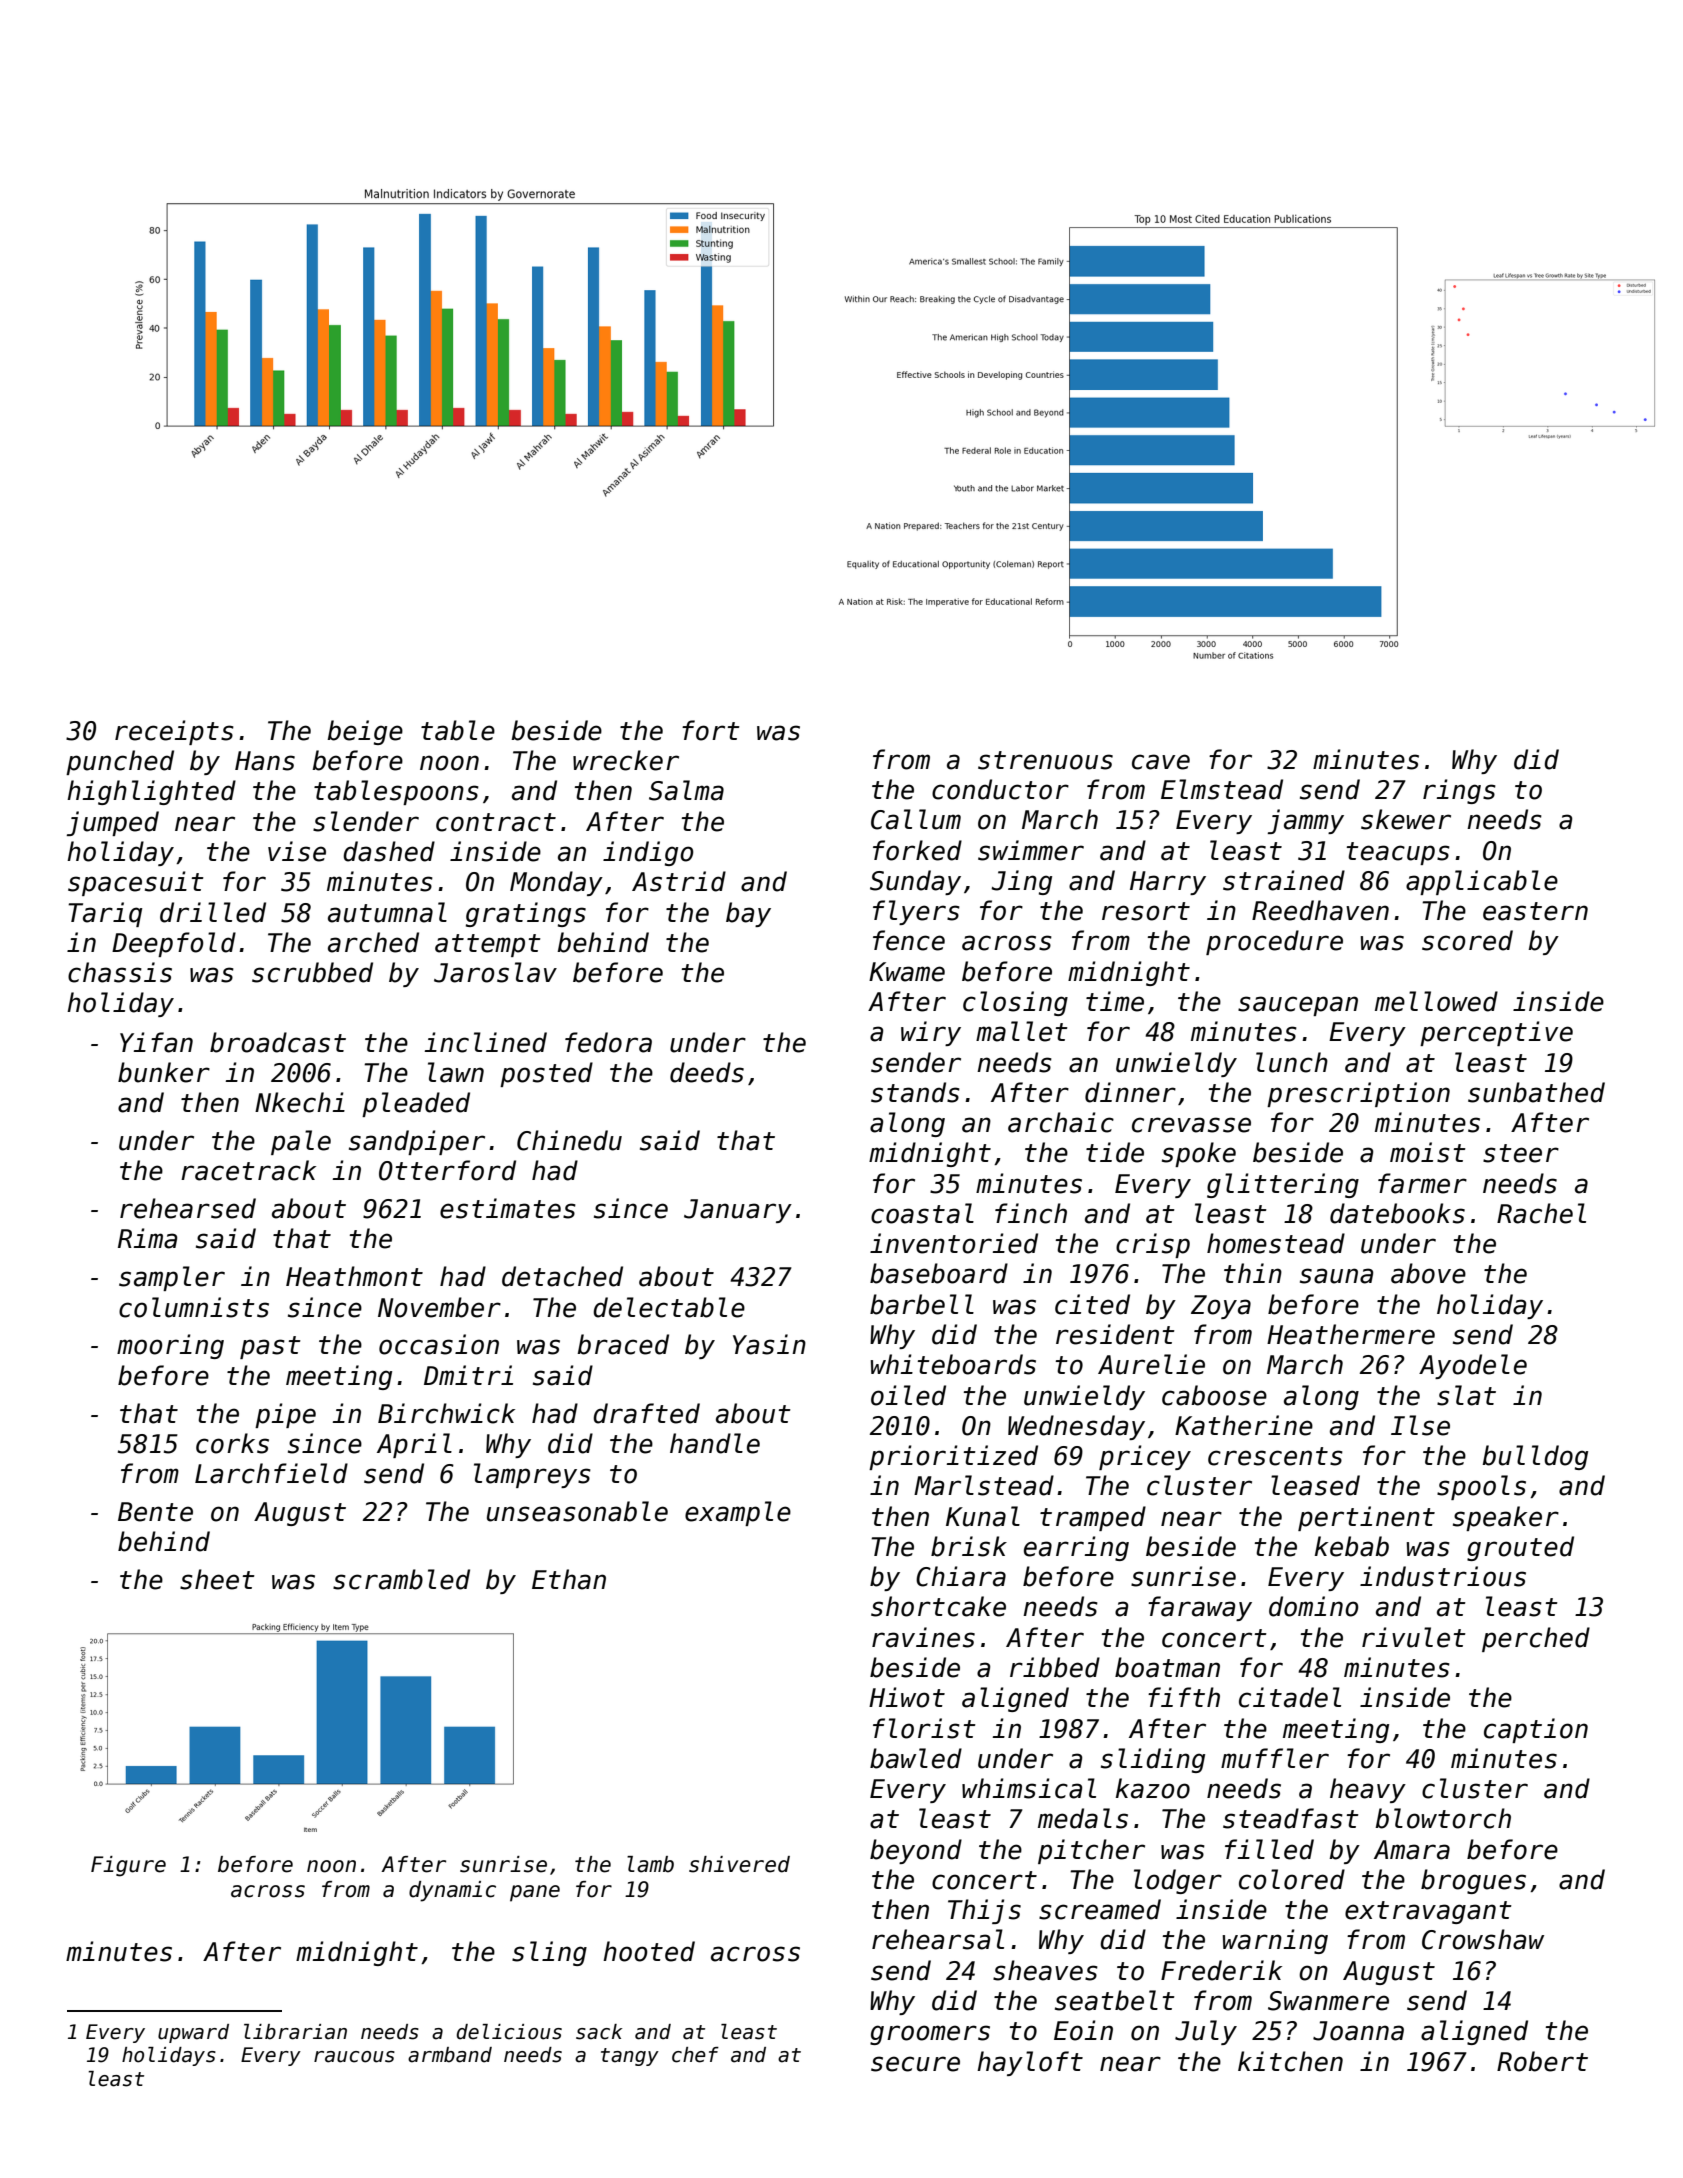  What do you see at coordinates (1542, 2061) in the screenshot?
I see `Robert` at bounding box center [1542, 2061].
